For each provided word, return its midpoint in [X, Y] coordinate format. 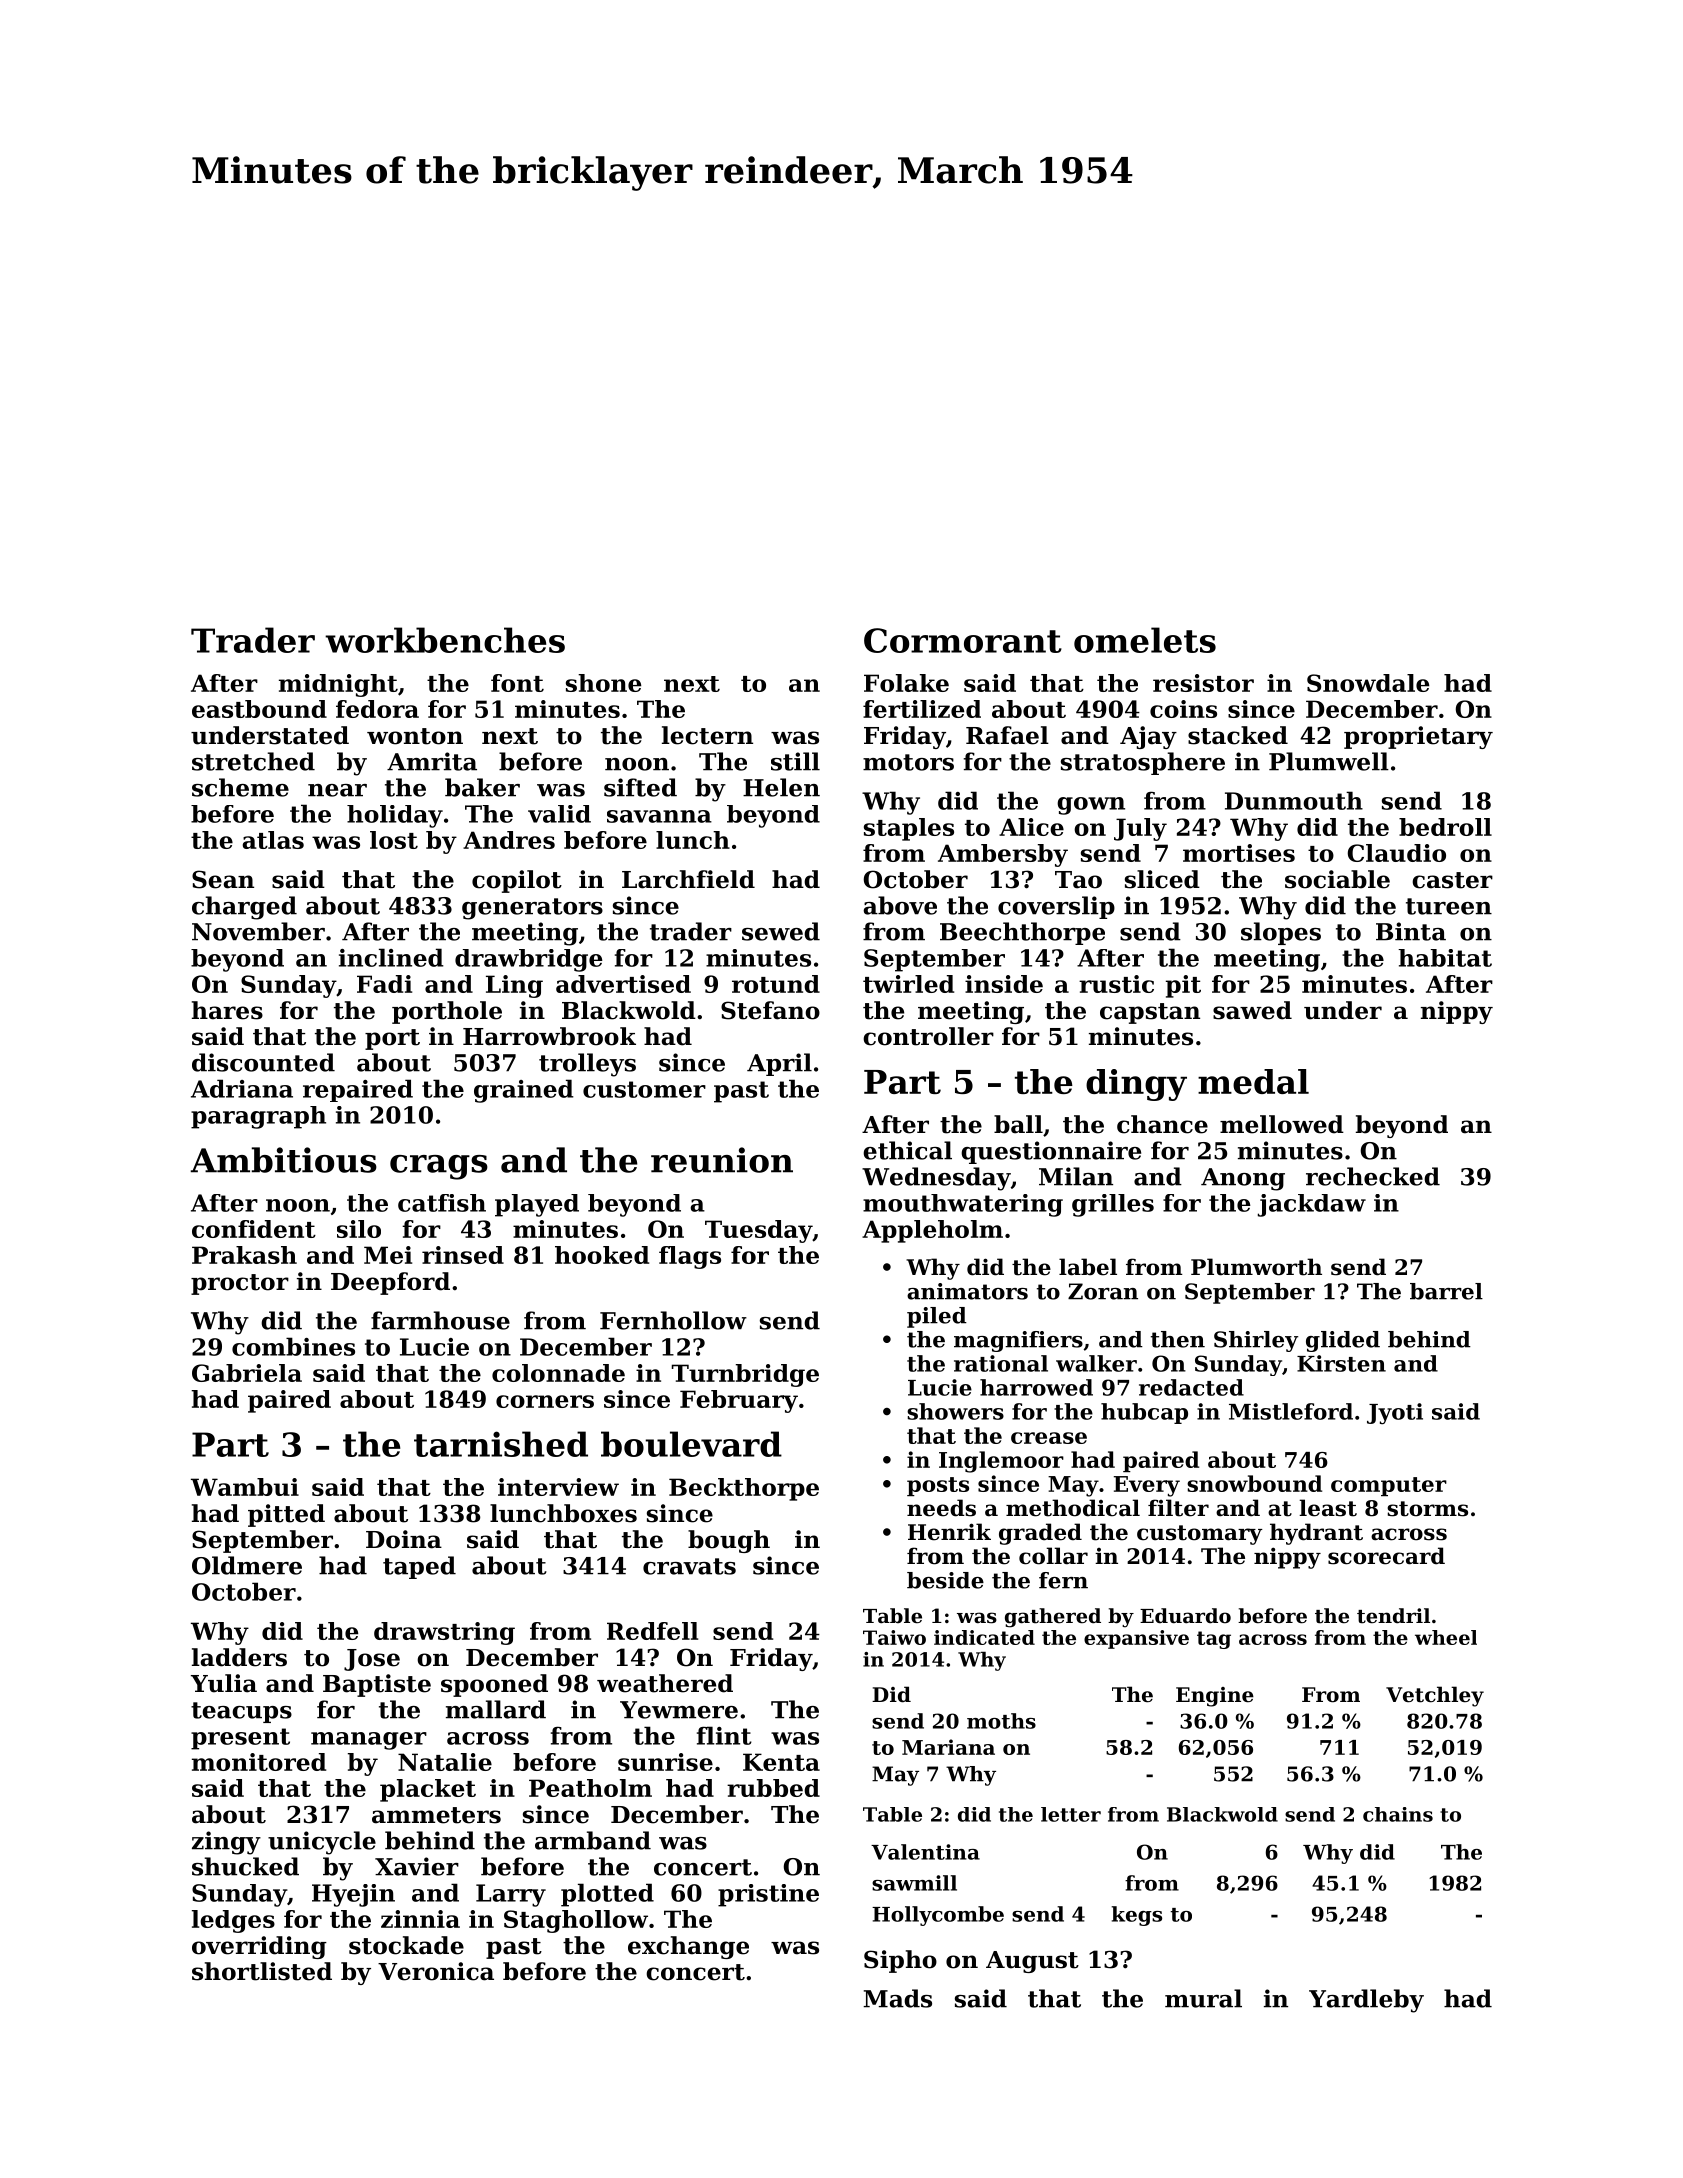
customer [644, 1089]
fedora [377, 709]
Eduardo [1185, 1616]
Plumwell [1329, 761]
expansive [1136, 1639]
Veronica [436, 1971]
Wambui [245, 1487]
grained [524, 1091]
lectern [707, 735]
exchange [688, 1947]
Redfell [652, 1631]
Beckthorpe [744, 1489]
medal [1253, 1081]
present [240, 1739]
